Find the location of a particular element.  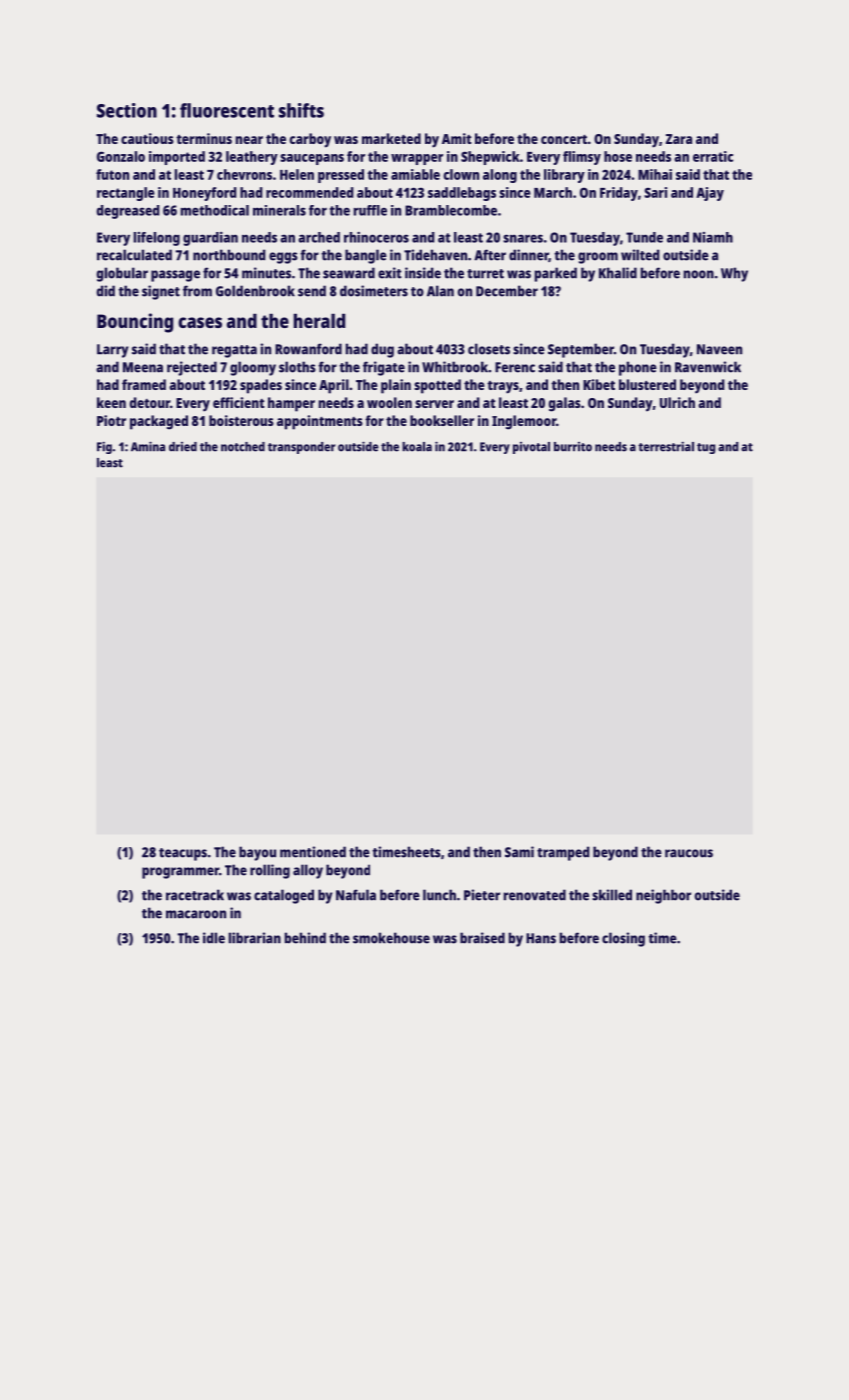

cautious is located at coordinates (147, 138).
